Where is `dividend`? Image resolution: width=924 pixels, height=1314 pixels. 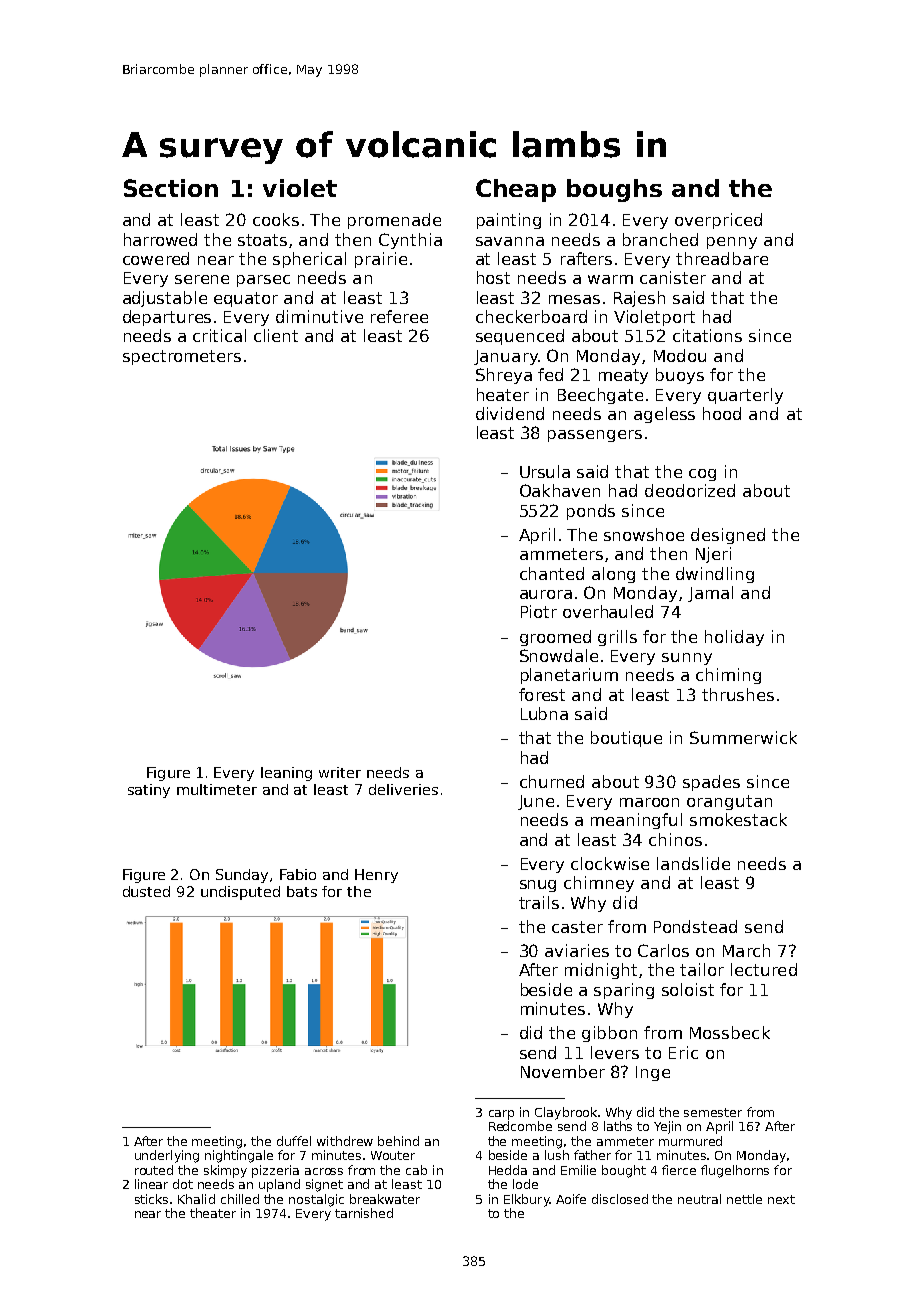 dividend is located at coordinates (510, 413).
